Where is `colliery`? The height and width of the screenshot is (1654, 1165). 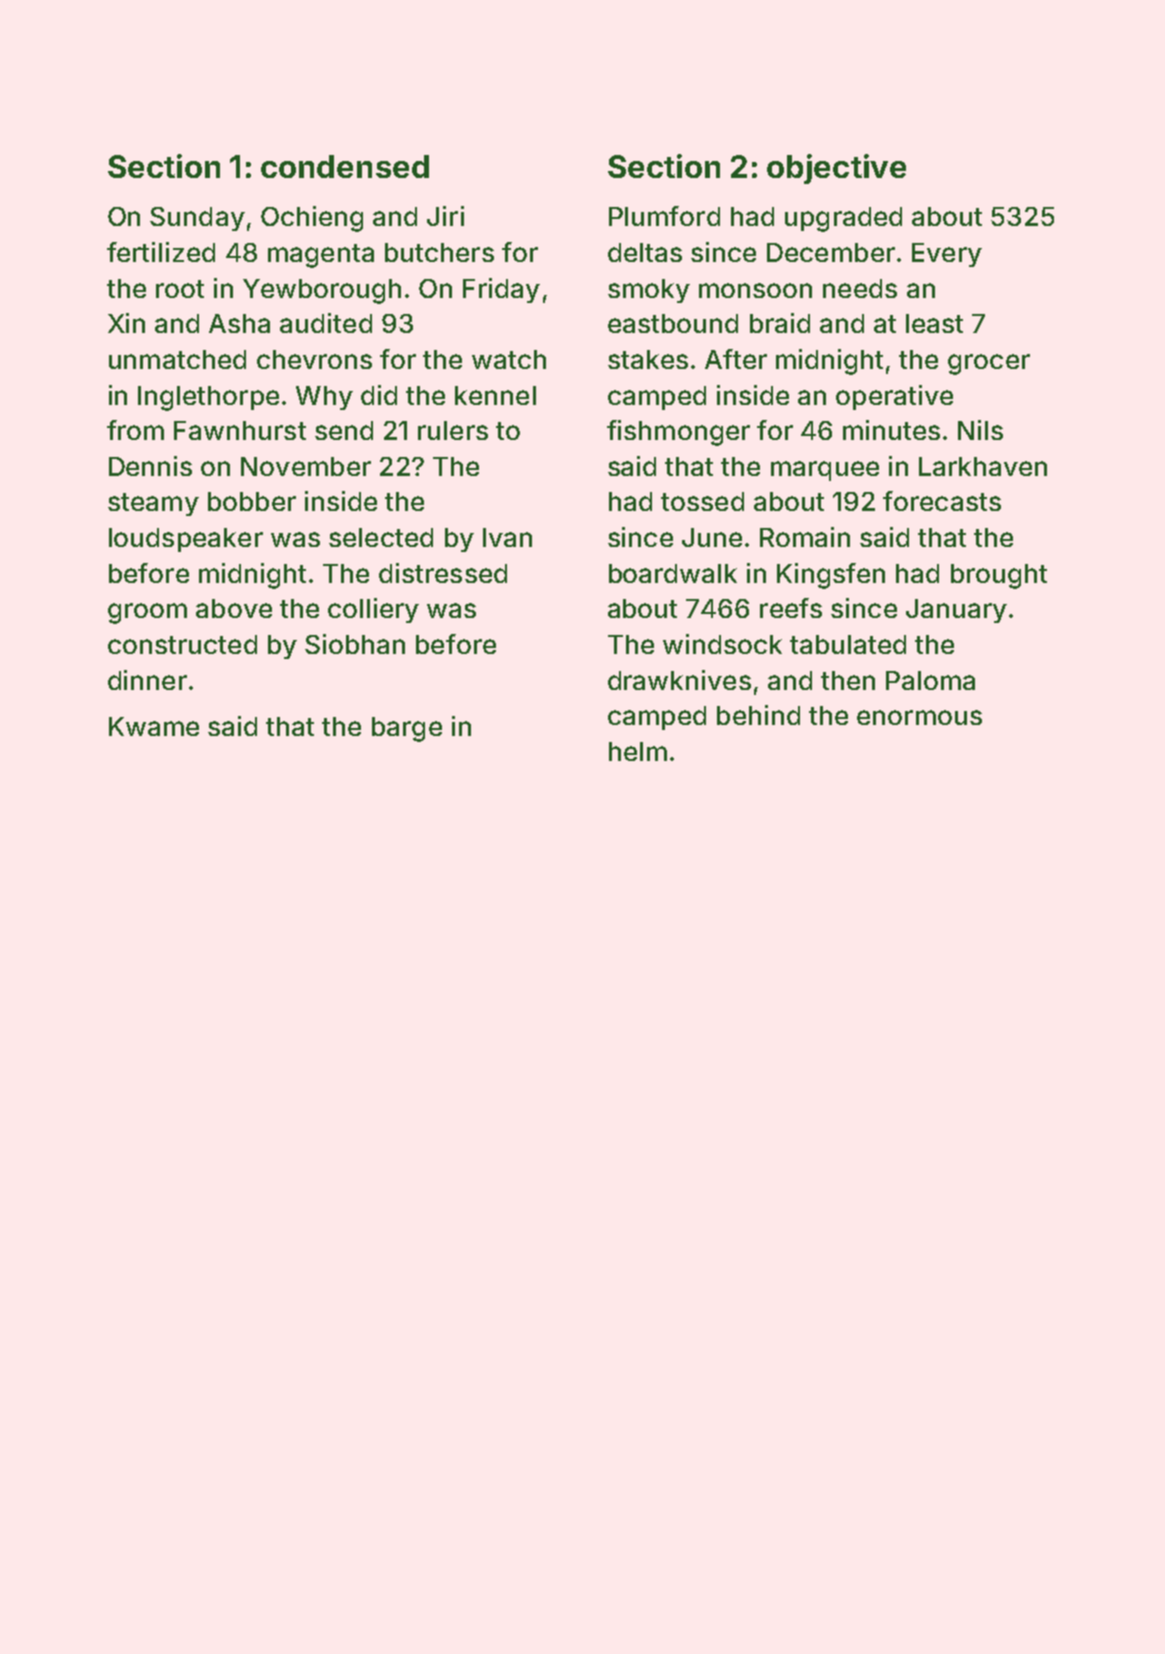
colliery is located at coordinates (373, 610).
